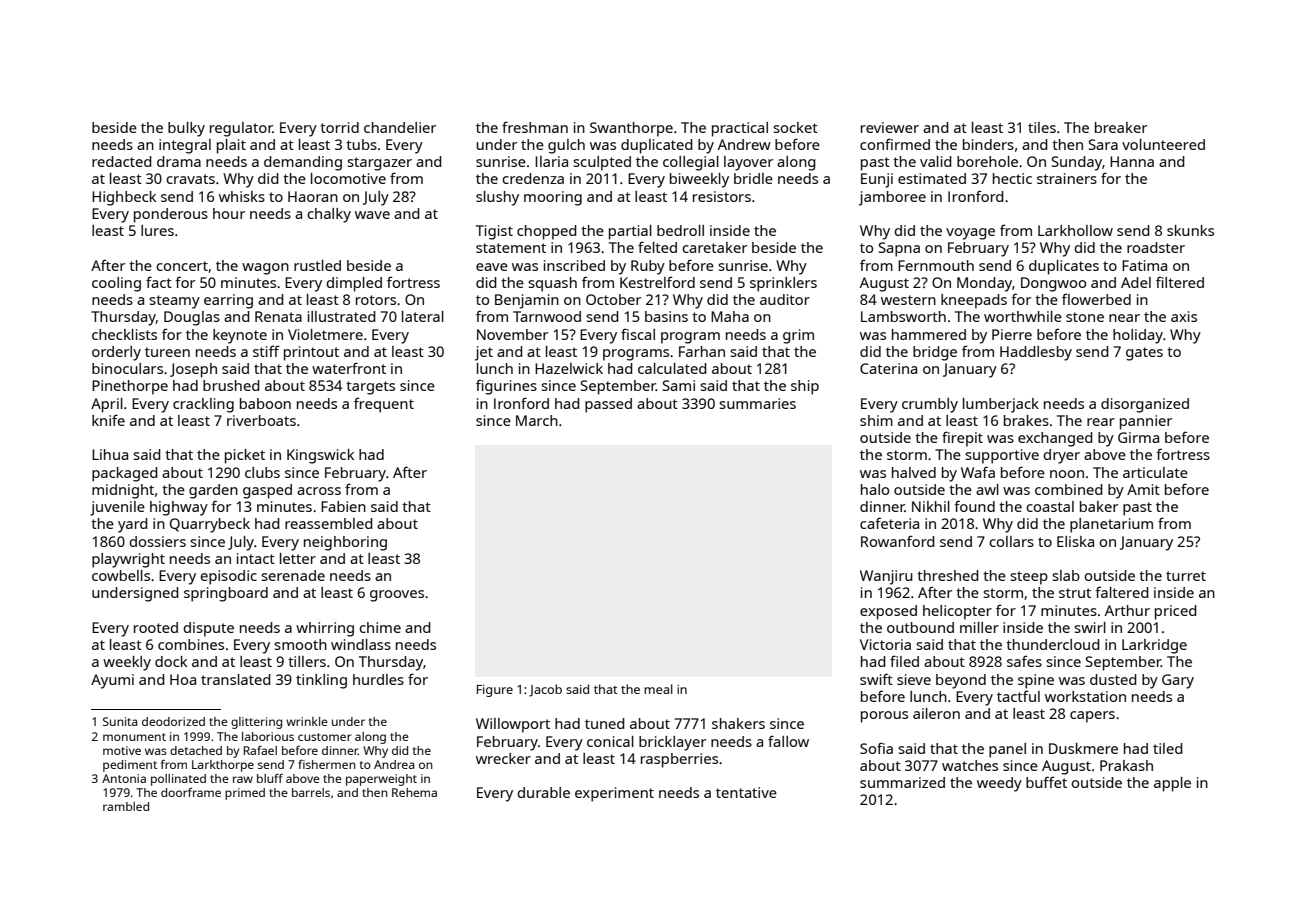 This image has height=924, width=1308. Describe the element at coordinates (1113, 679) in the image. I see `dusted` at that location.
